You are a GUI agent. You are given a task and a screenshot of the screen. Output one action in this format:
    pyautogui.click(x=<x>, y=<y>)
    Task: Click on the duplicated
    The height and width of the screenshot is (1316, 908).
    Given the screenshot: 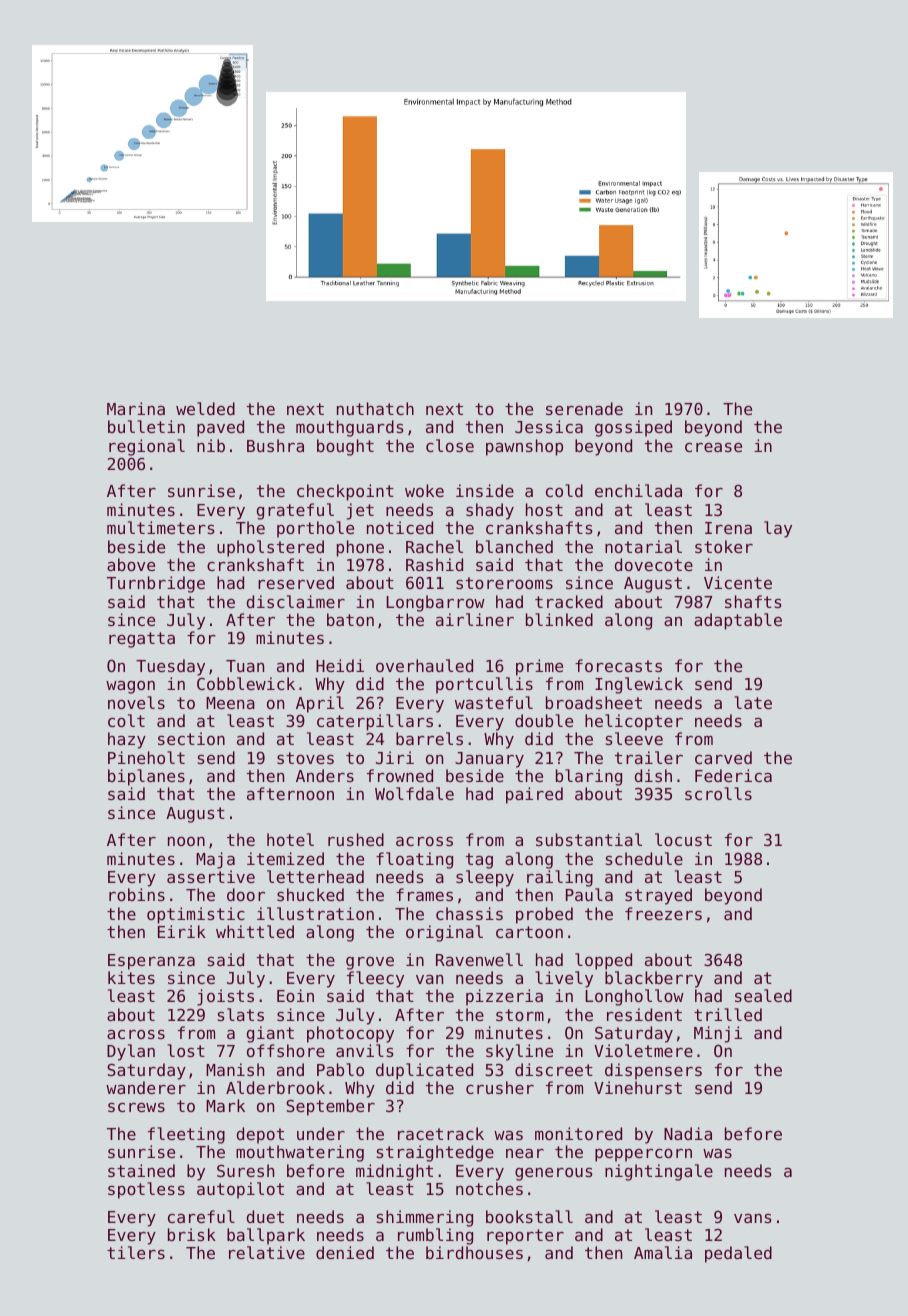 What is the action you would take?
    pyautogui.click(x=424, y=1071)
